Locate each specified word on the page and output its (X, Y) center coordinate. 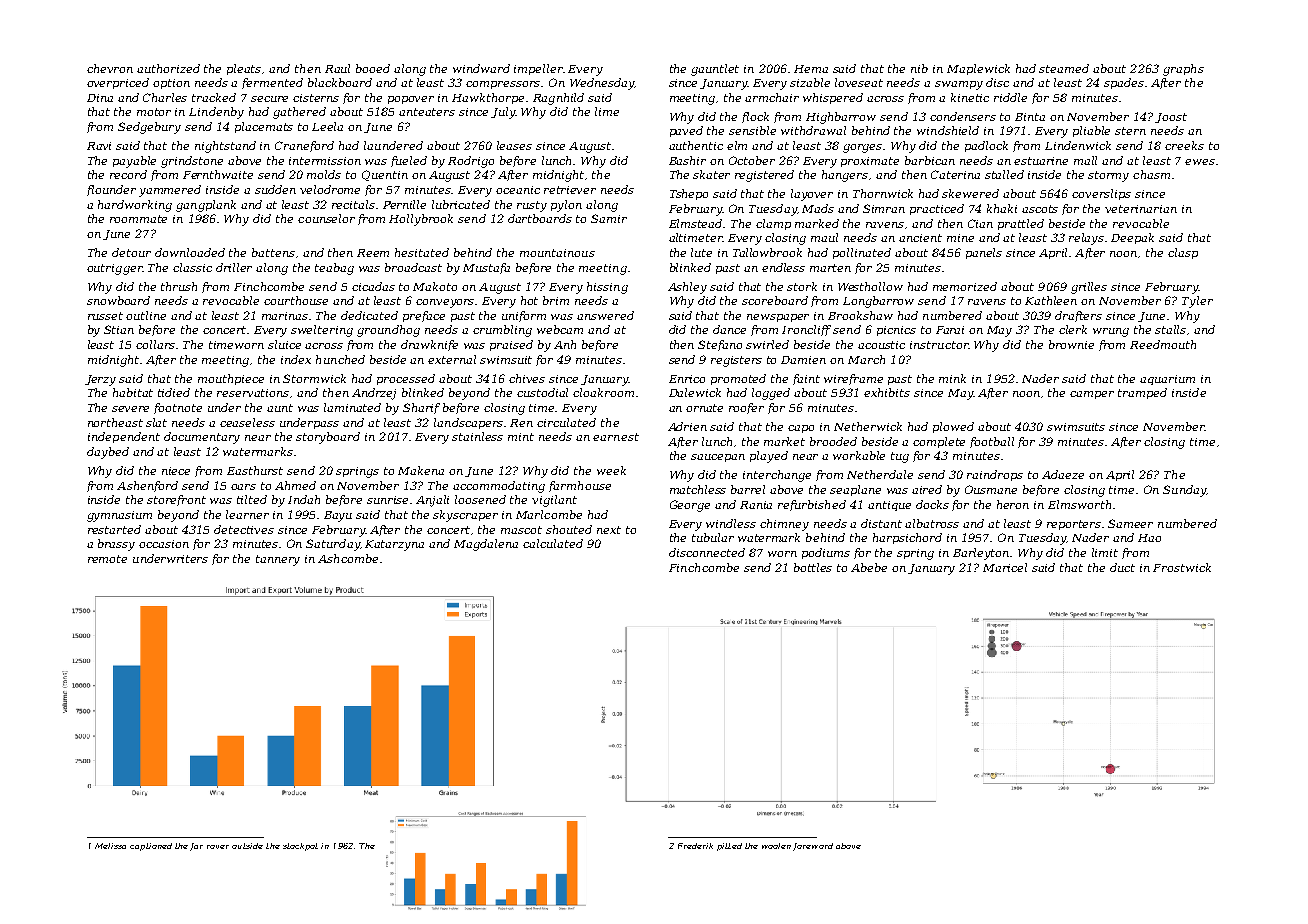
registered (764, 176)
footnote (178, 408)
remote (107, 559)
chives (527, 378)
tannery (278, 560)
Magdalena (486, 545)
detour (131, 252)
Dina (100, 98)
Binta (1030, 117)
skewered (970, 193)
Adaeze (1063, 474)
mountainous (557, 253)
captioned (151, 847)
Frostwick (1182, 567)
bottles (813, 567)
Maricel (1005, 567)
